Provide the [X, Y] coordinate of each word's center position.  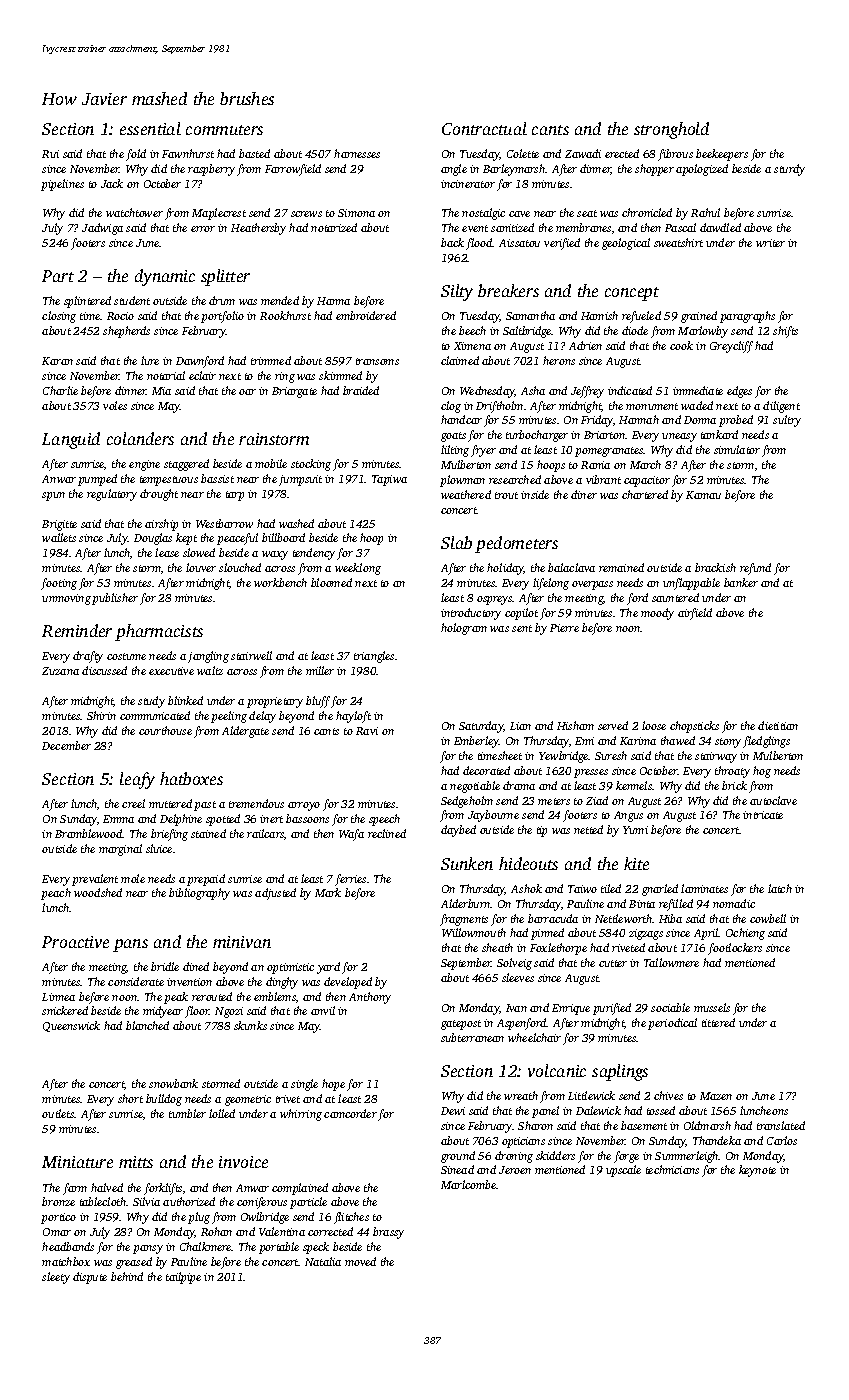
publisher [115, 599]
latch [780, 888]
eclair [202, 375]
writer [770, 243]
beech [472, 330]
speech [384, 820]
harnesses [357, 153]
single [304, 1085]
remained [621, 567]
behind [127, 1276]
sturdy [789, 170]
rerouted [212, 996]
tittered [718, 1022]
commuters [224, 130]
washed [296, 523]
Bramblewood [89, 833]
